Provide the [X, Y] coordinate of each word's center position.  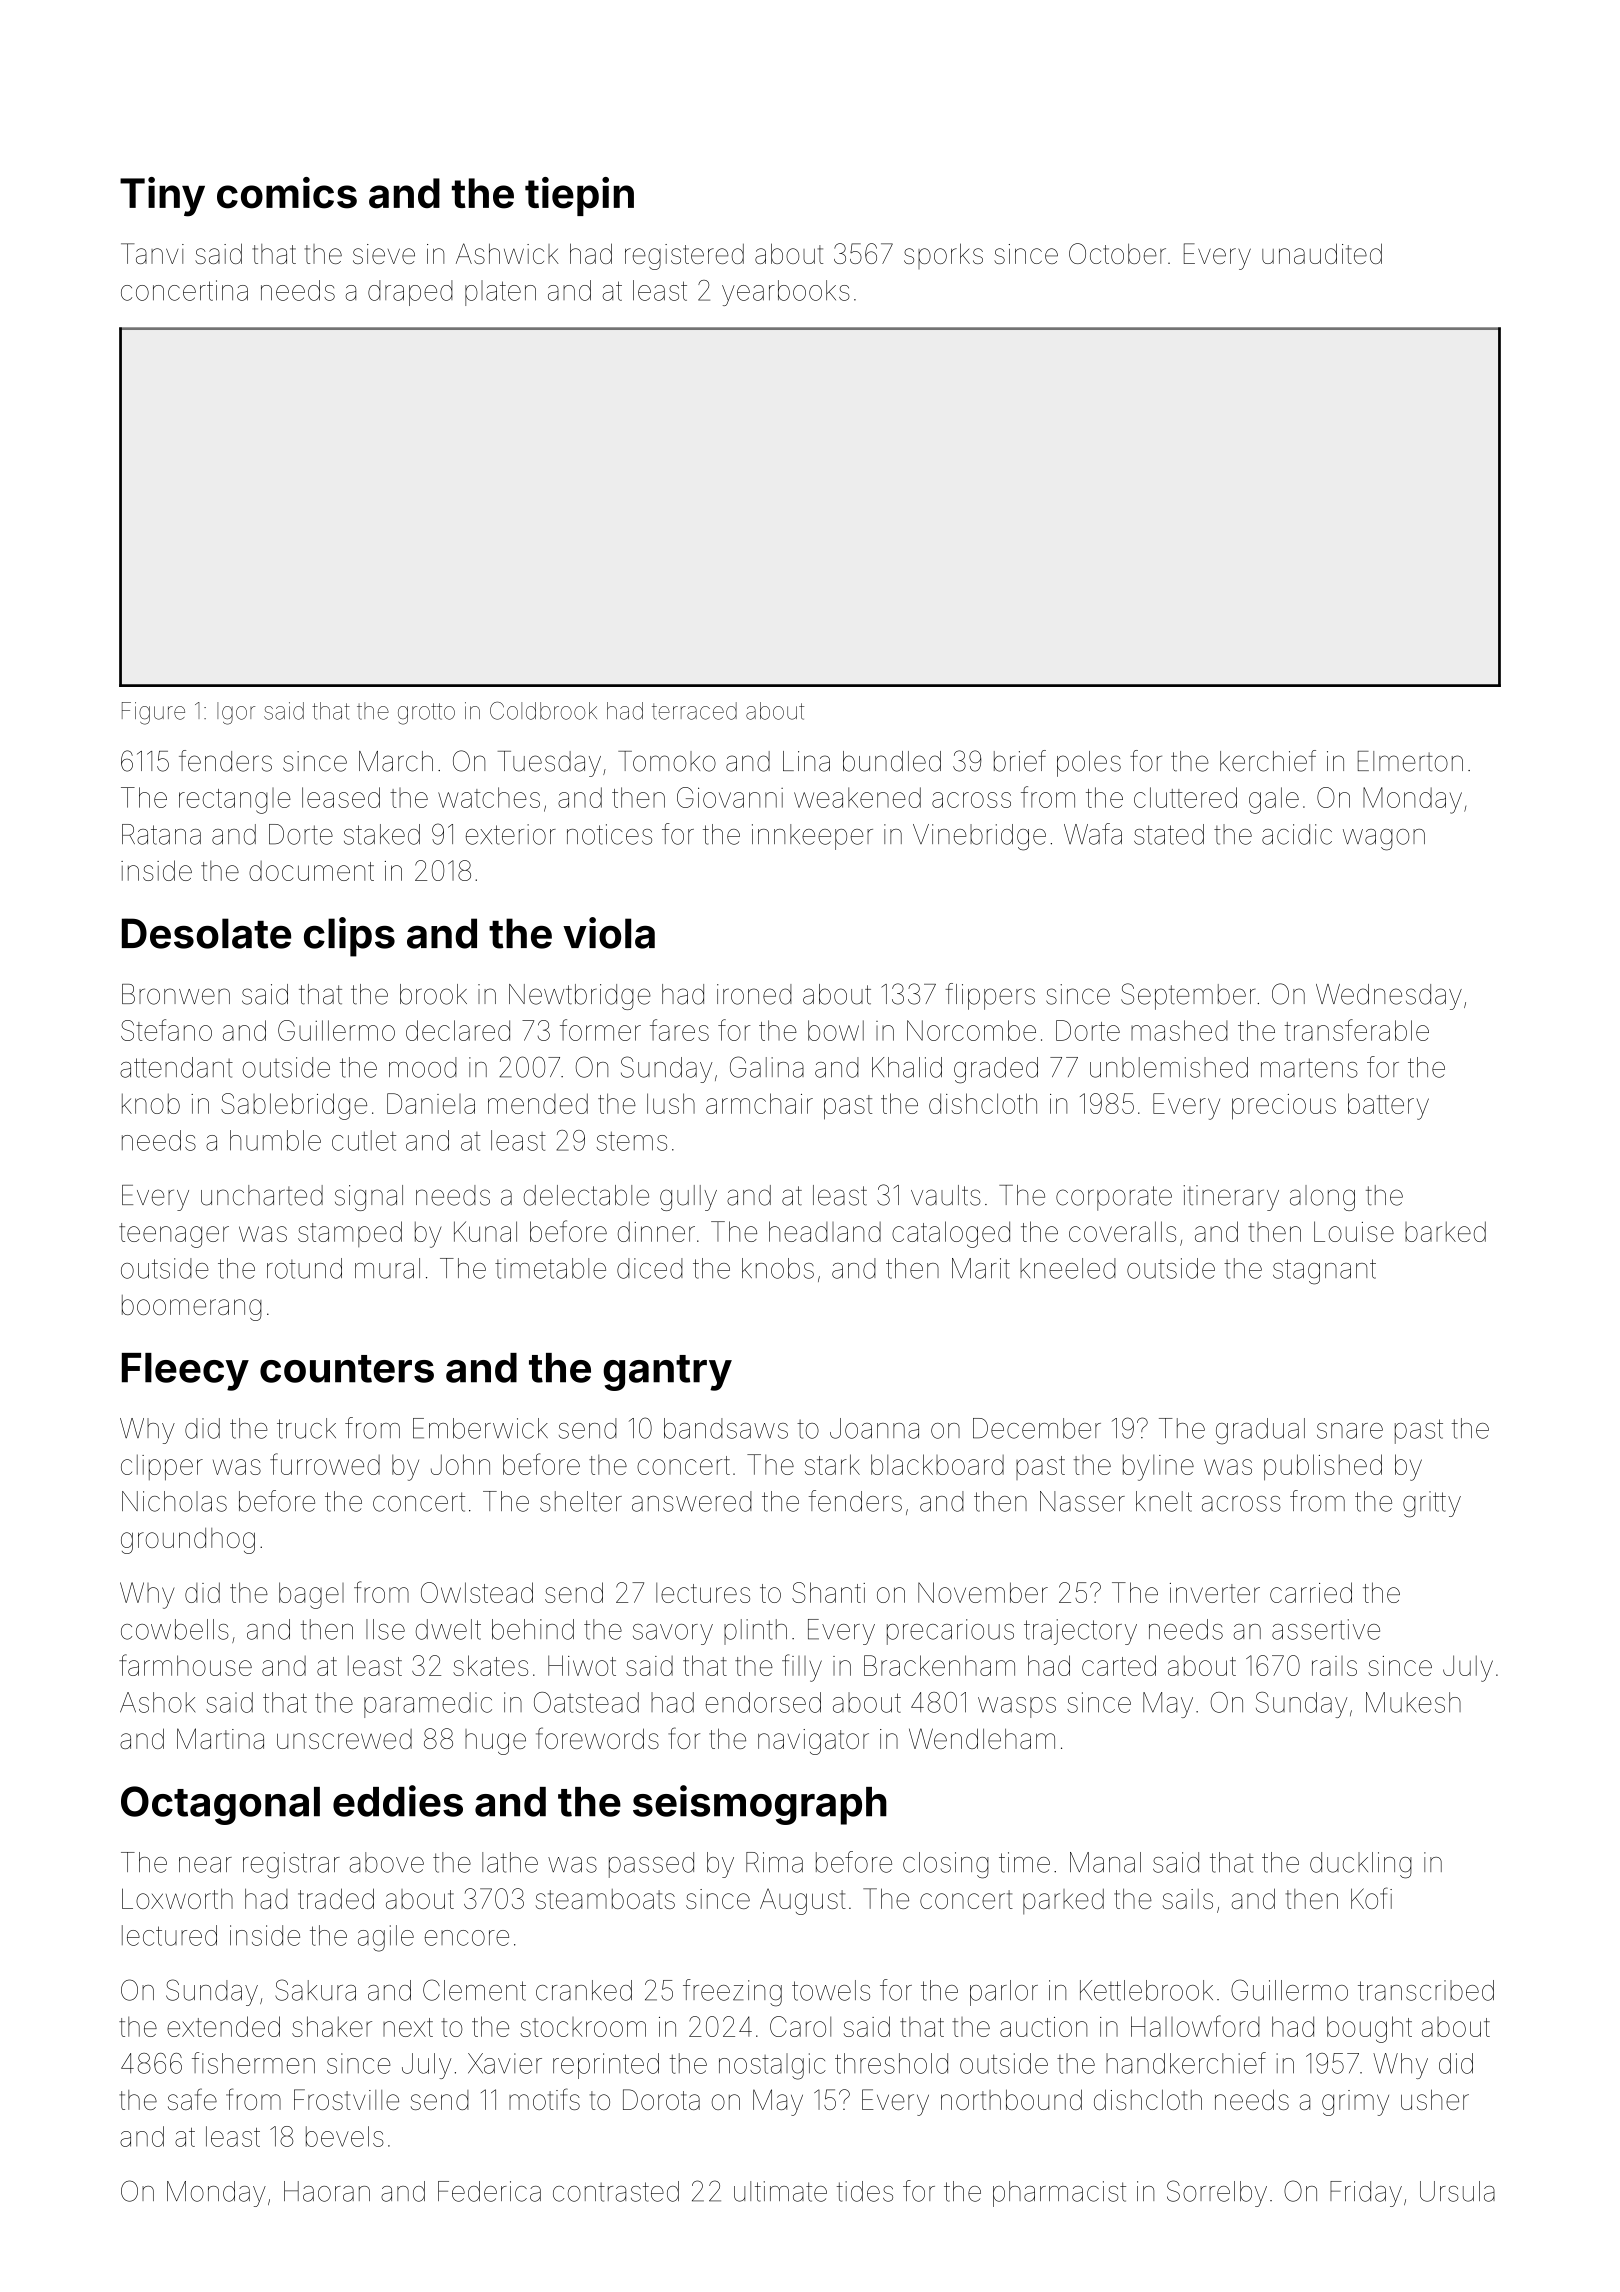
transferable [1357, 1030]
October [1117, 253]
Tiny [162, 197]
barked [1445, 1231]
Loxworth [177, 1898]
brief [1020, 761]
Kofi [1371, 1898]
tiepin [579, 196]
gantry [667, 1373]
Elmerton [1410, 761]
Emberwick [480, 1428]
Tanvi [152, 253]
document [311, 871]
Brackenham [939, 1665]
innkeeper [812, 837]
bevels [345, 2136]
